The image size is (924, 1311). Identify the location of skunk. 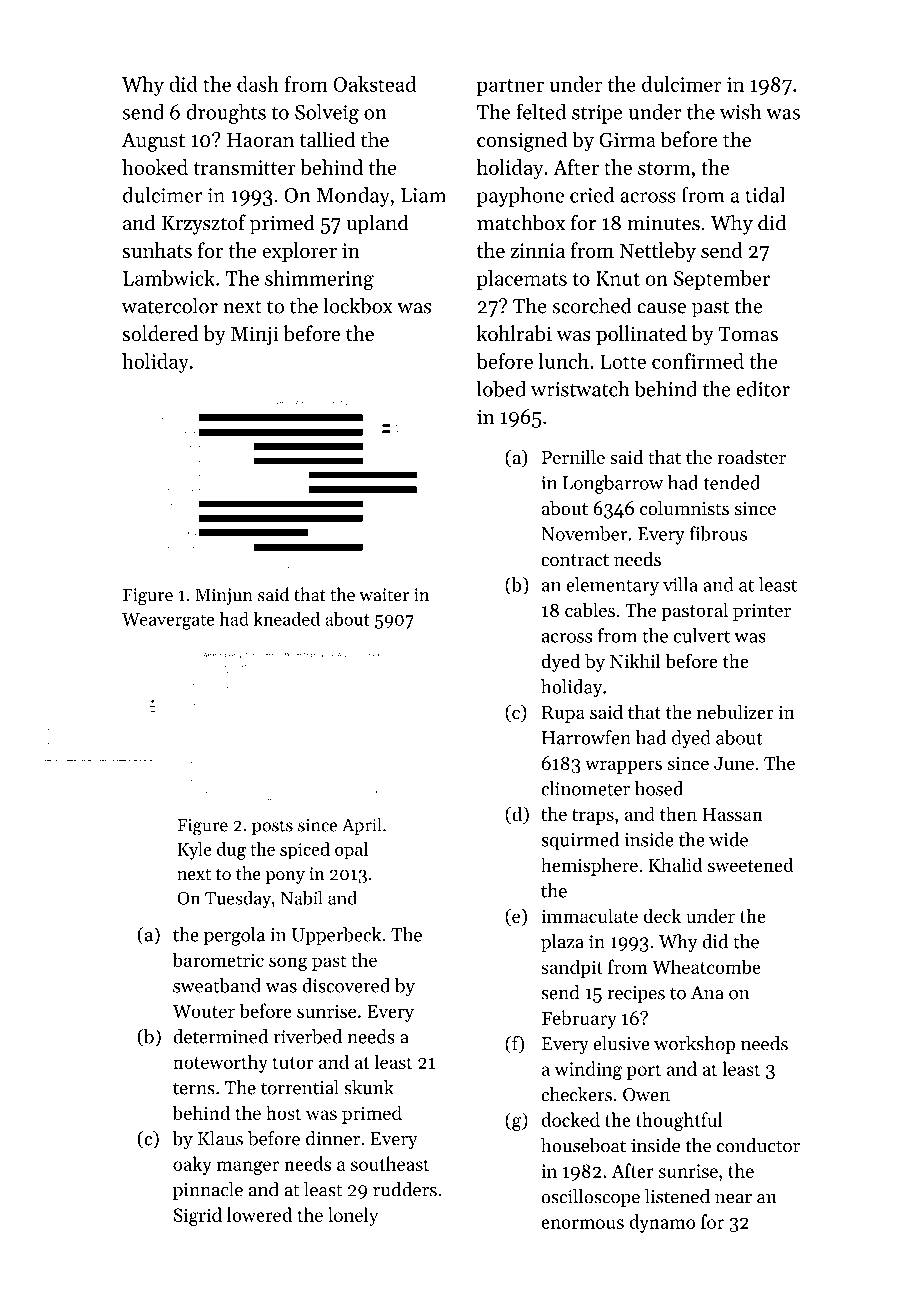
(369, 1087).
